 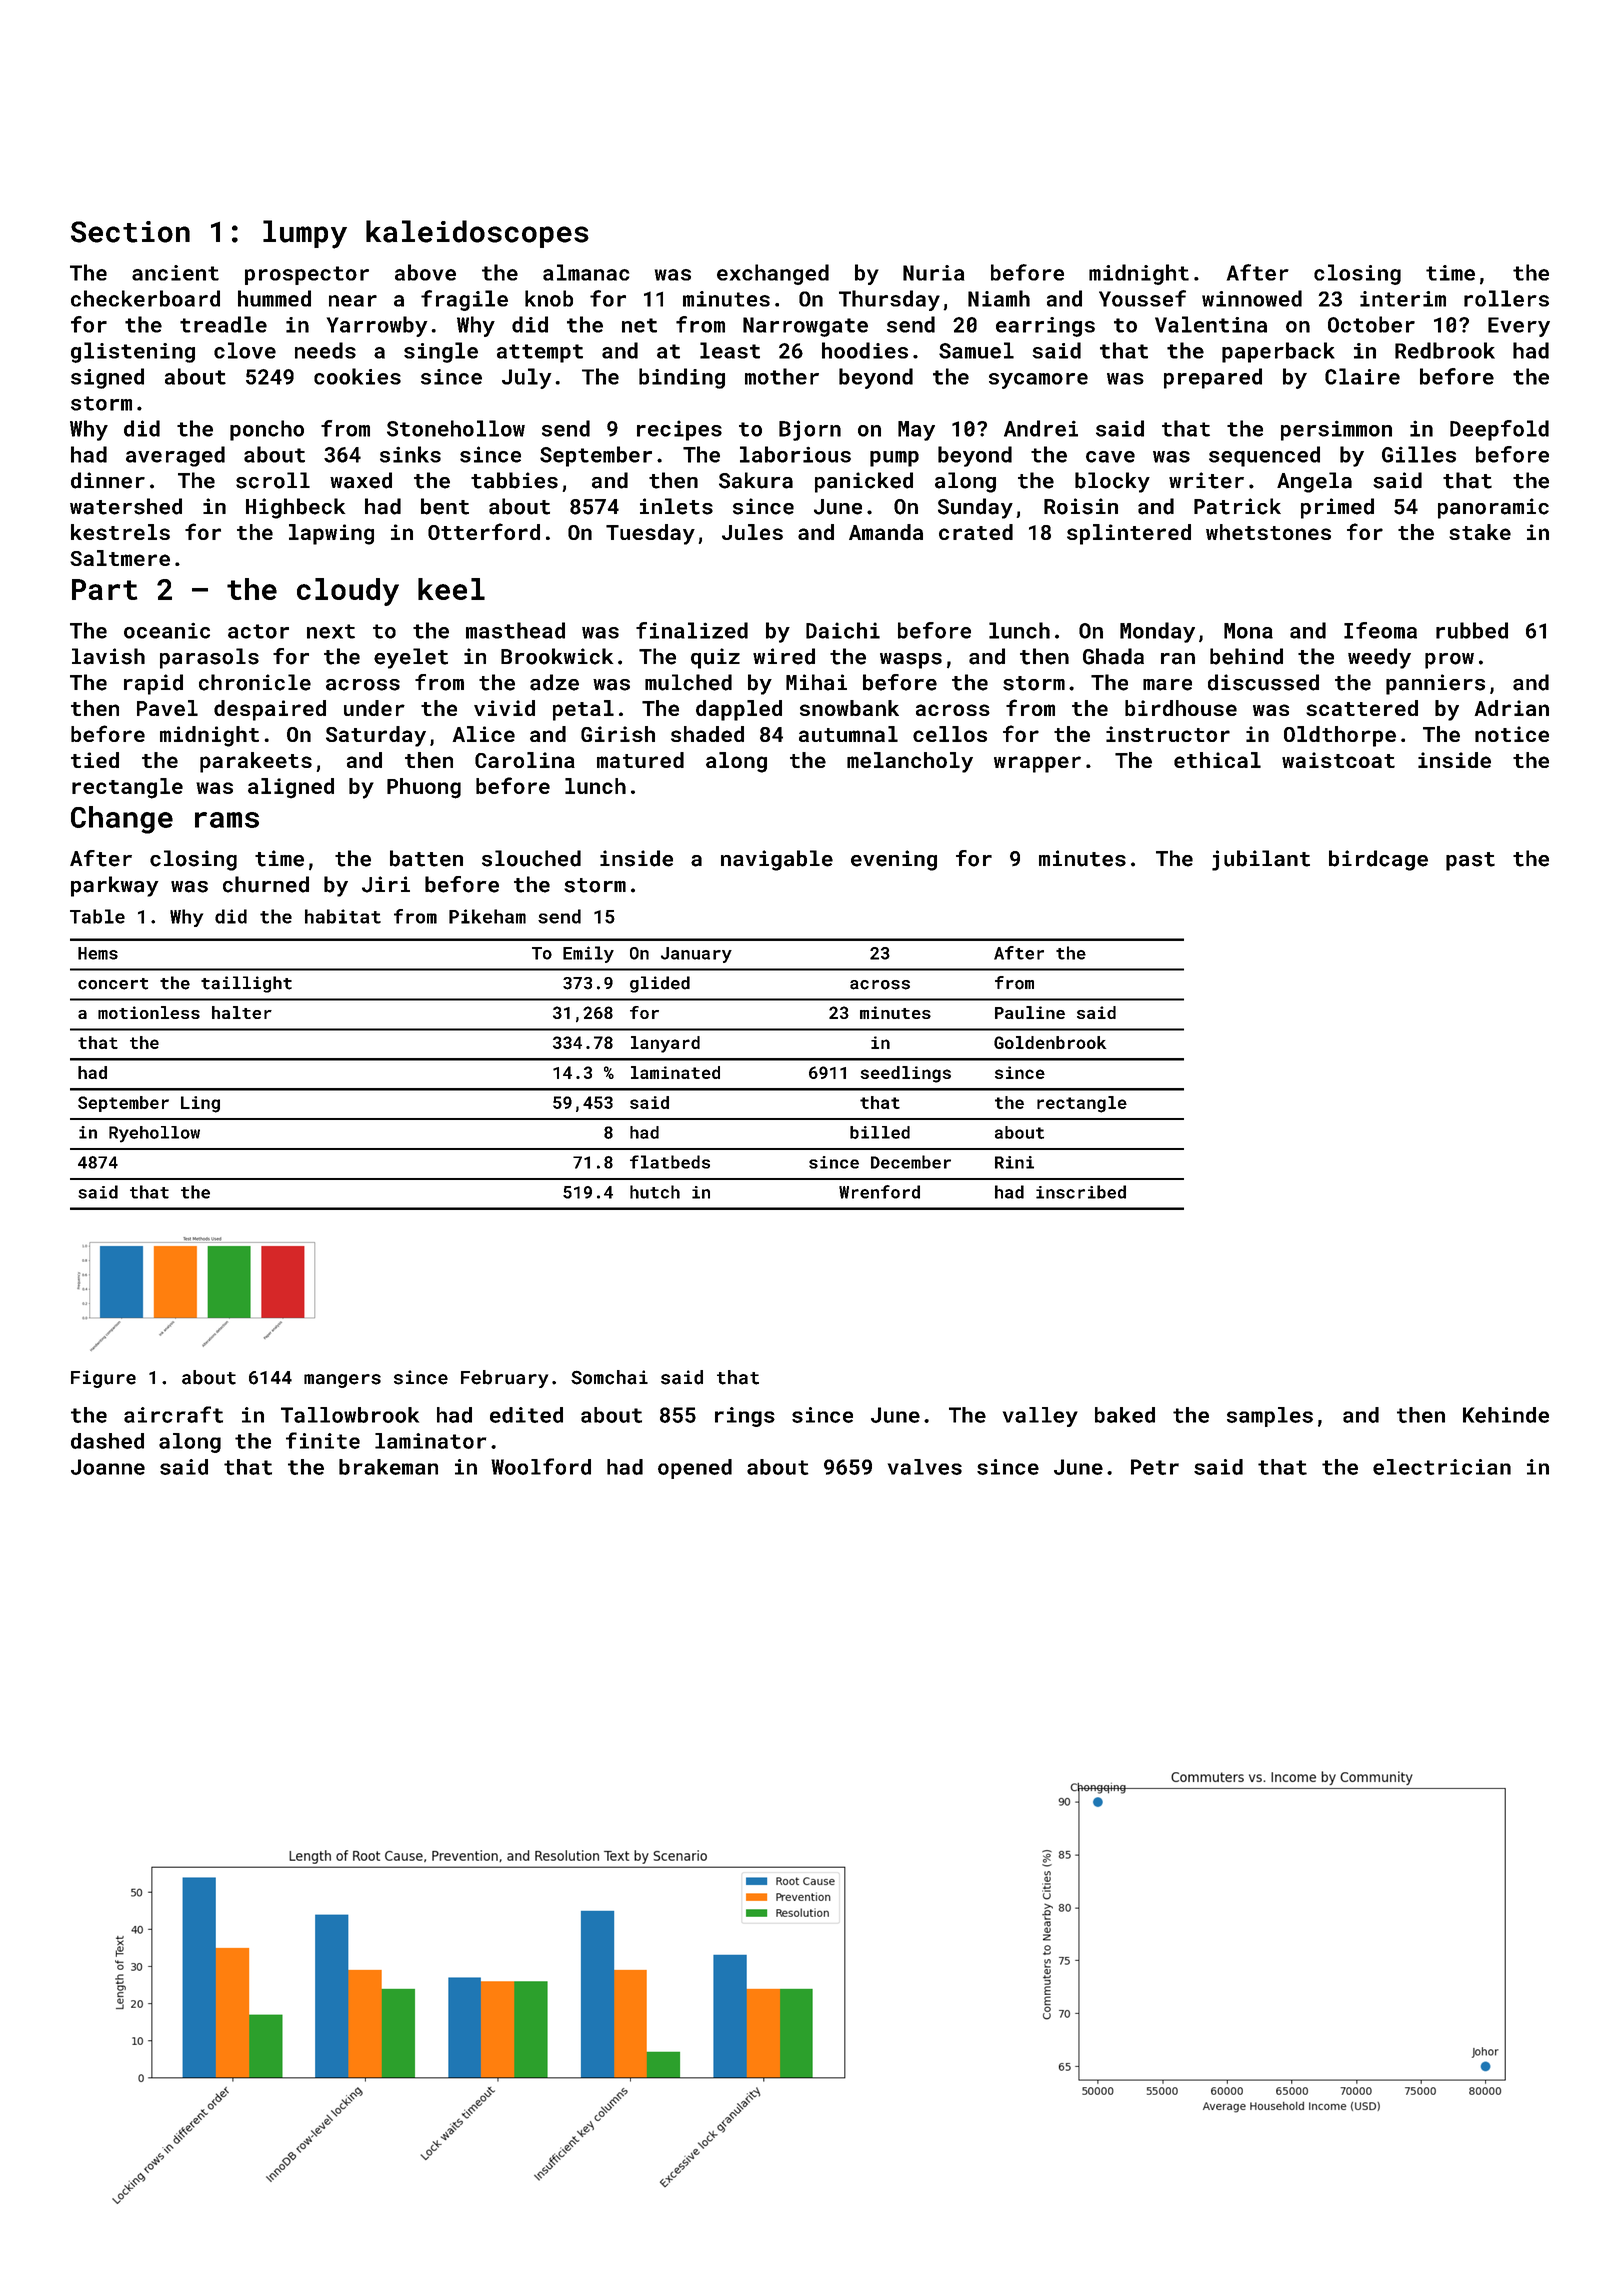 I want to click on Goldenbrook, so click(x=1050, y=1042).
